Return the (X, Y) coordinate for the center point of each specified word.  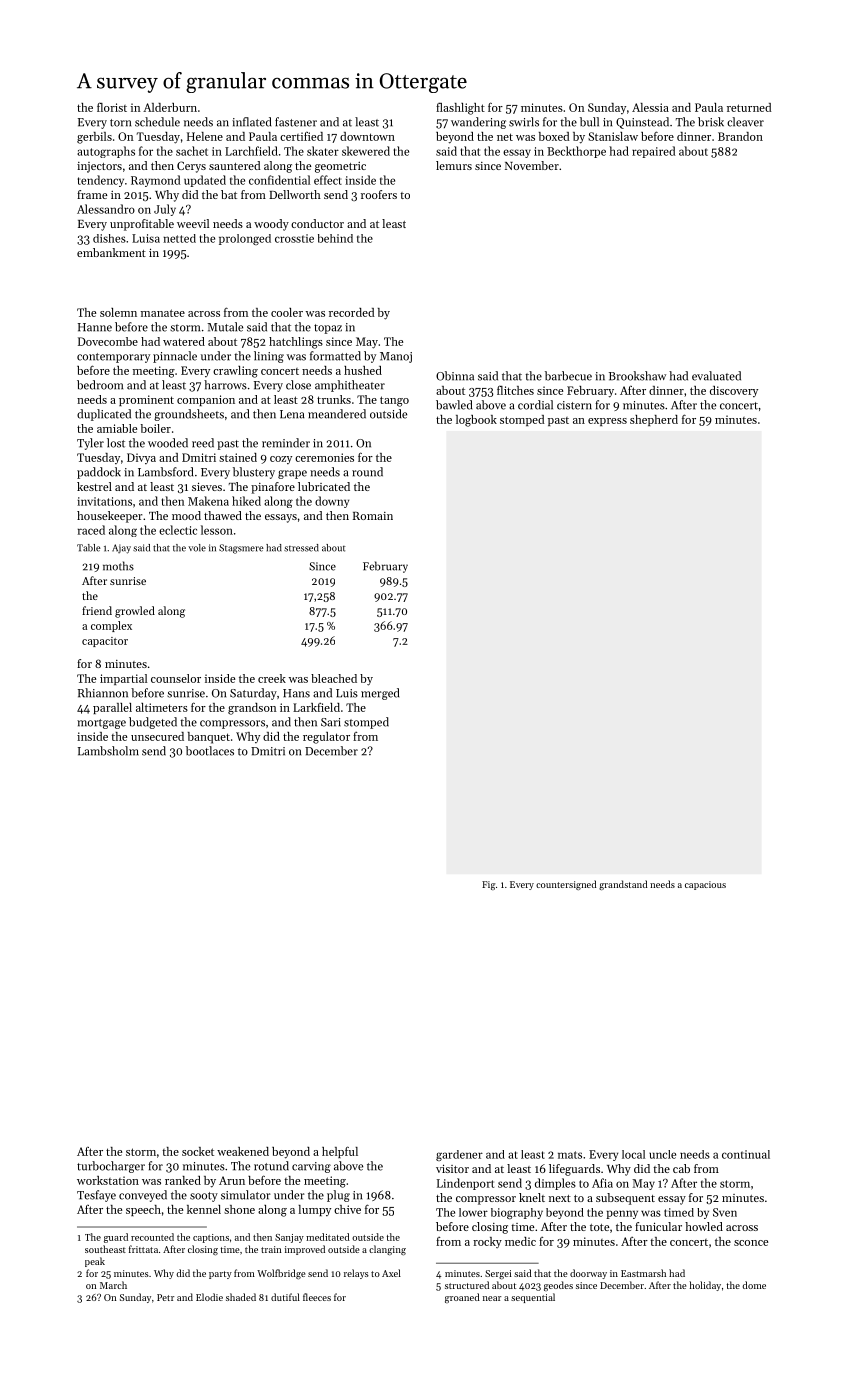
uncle (662, 1154)
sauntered (234, 165)
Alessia (650, 107)
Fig (489, 885)
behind (335, 238)
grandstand (623, 885)
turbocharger (111, 1167)
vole (197, 548)
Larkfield (316, 707)
